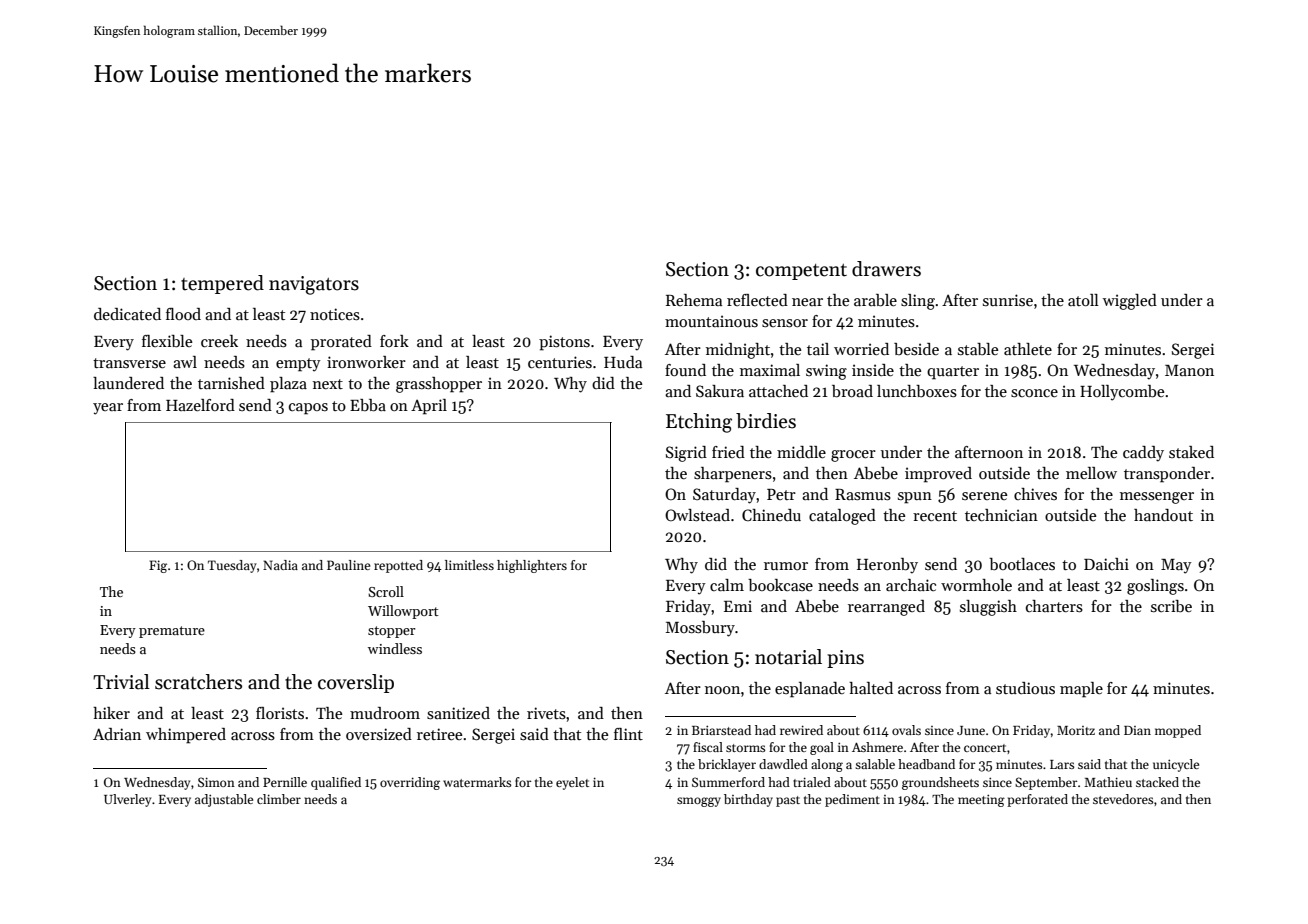 The width and height of the image is (1308, 924). I want to click on birthday, so click(748, 800).
